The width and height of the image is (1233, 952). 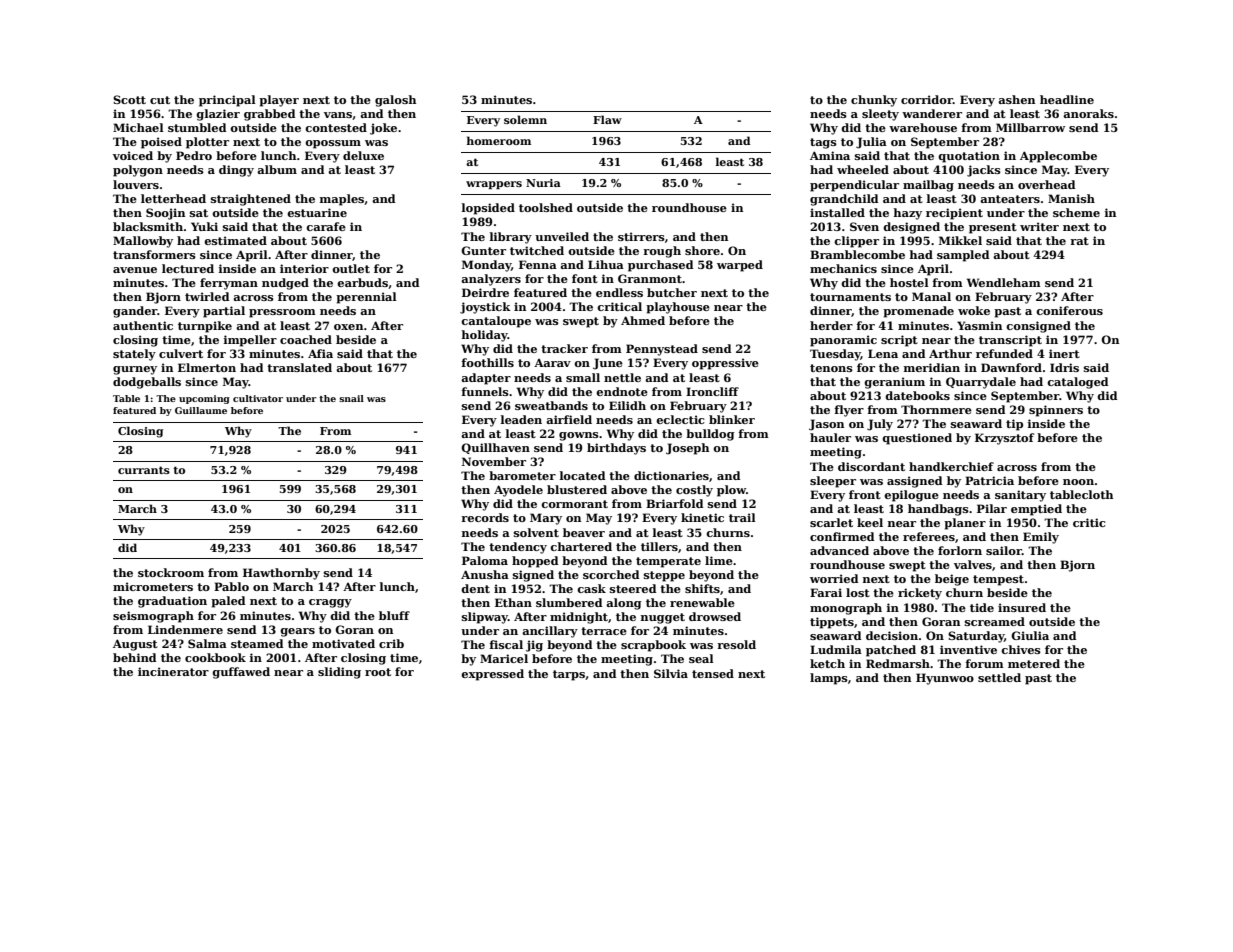 What do you see at coordinates (742, 517) in the image?
I see `trail` at bounding box center [742, 517].
